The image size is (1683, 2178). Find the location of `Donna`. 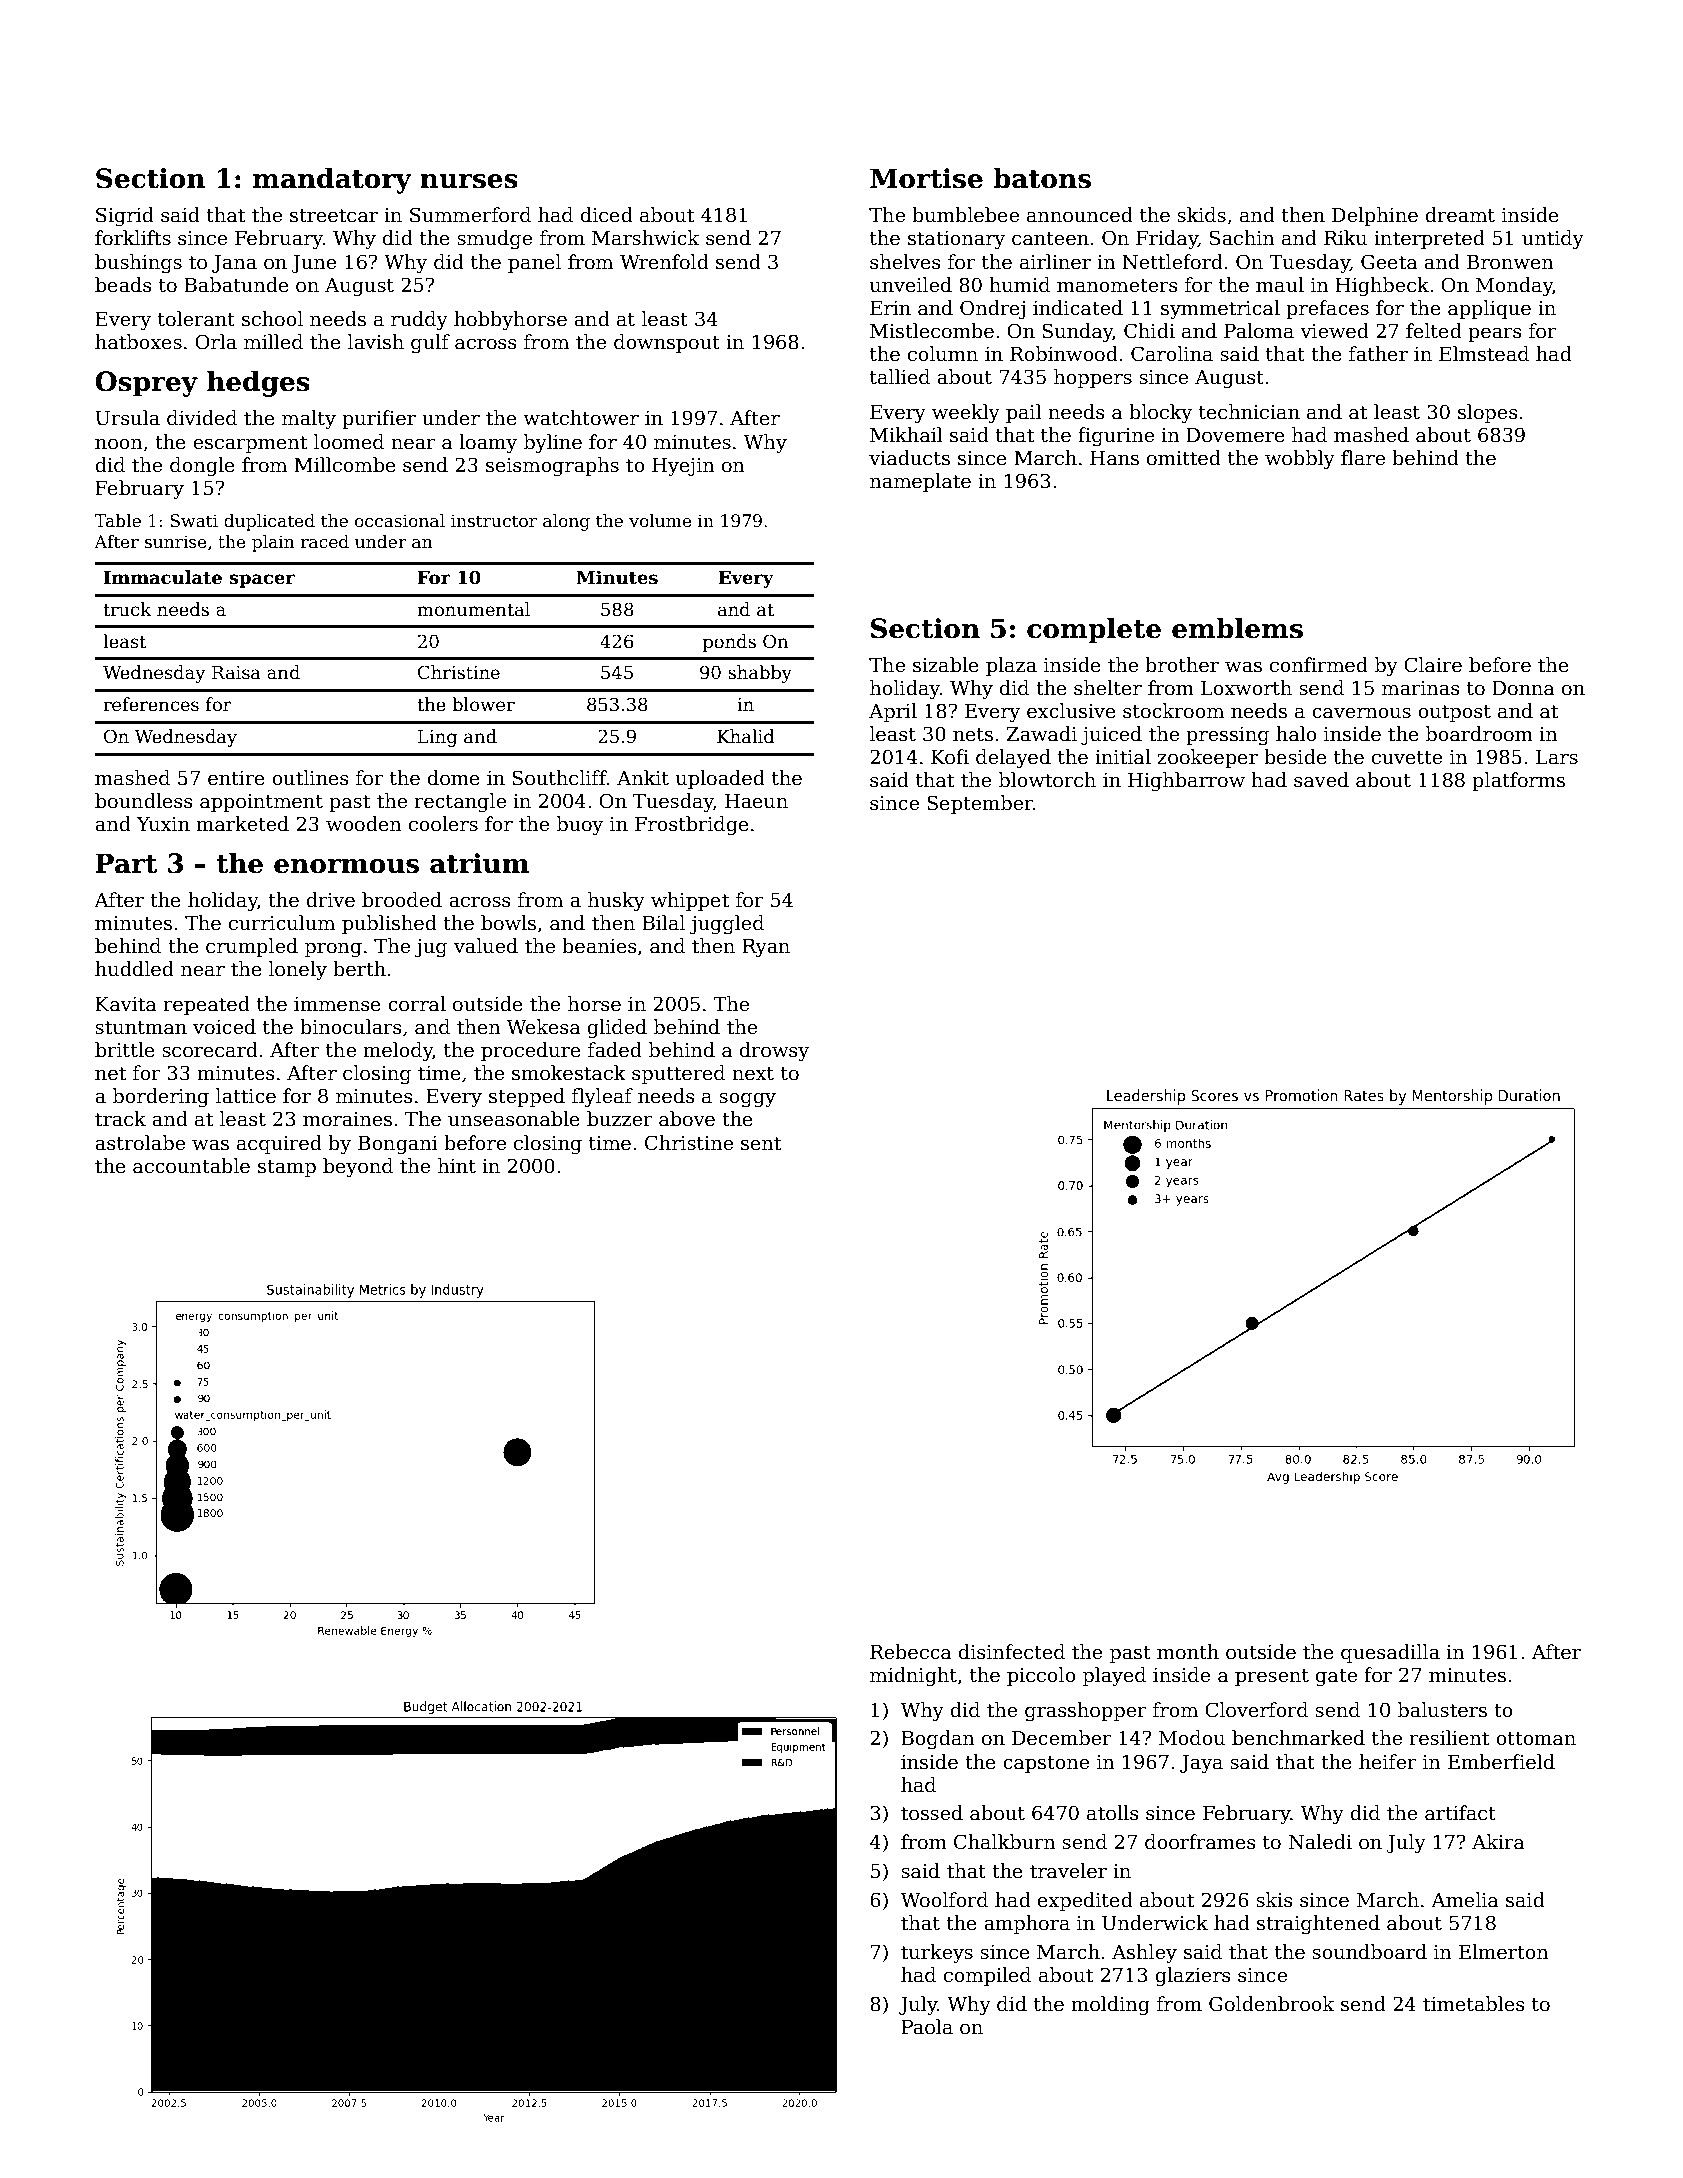

Donna is located at coordinates (1523, 688).
